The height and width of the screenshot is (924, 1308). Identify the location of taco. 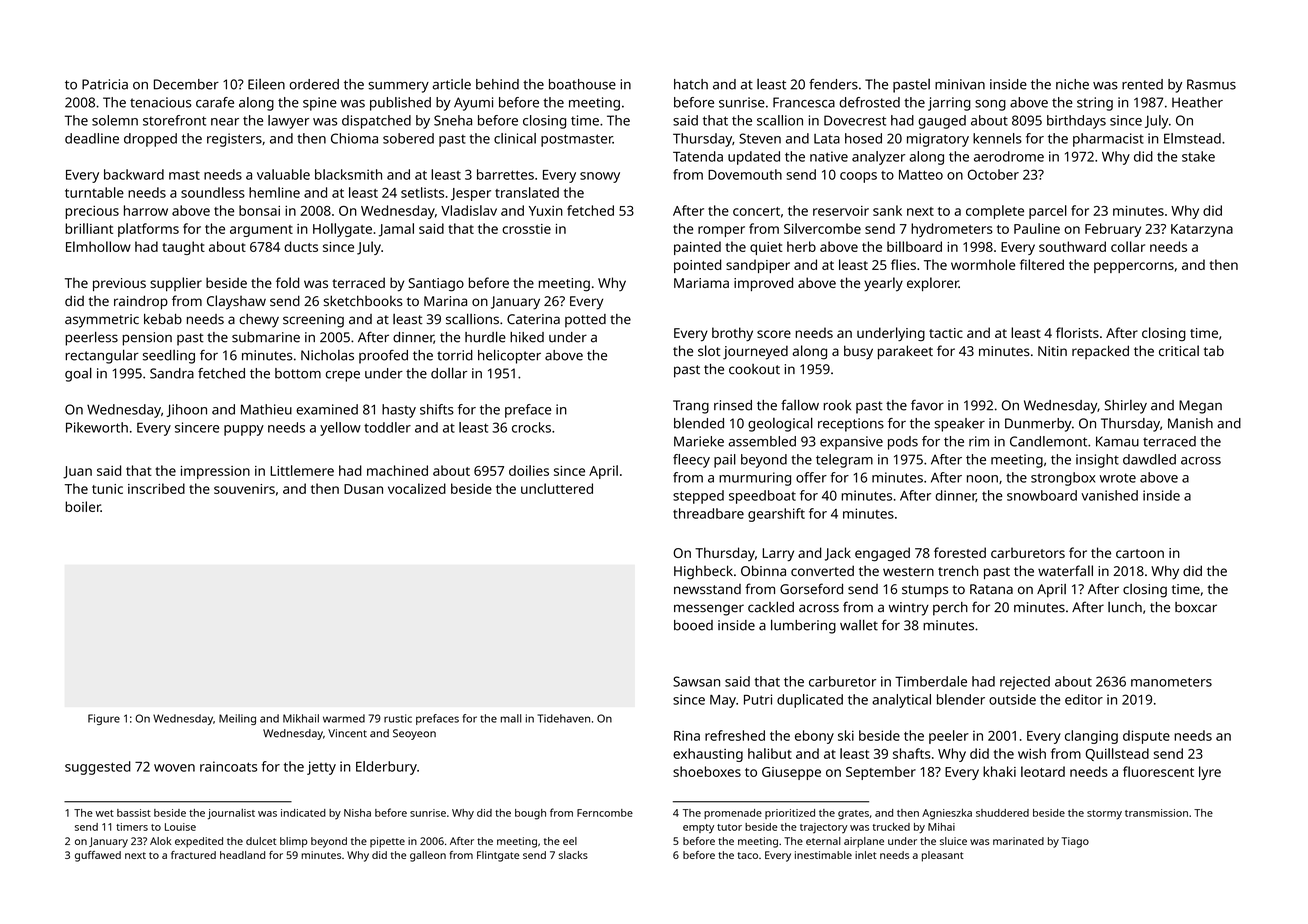
(747, 855).
